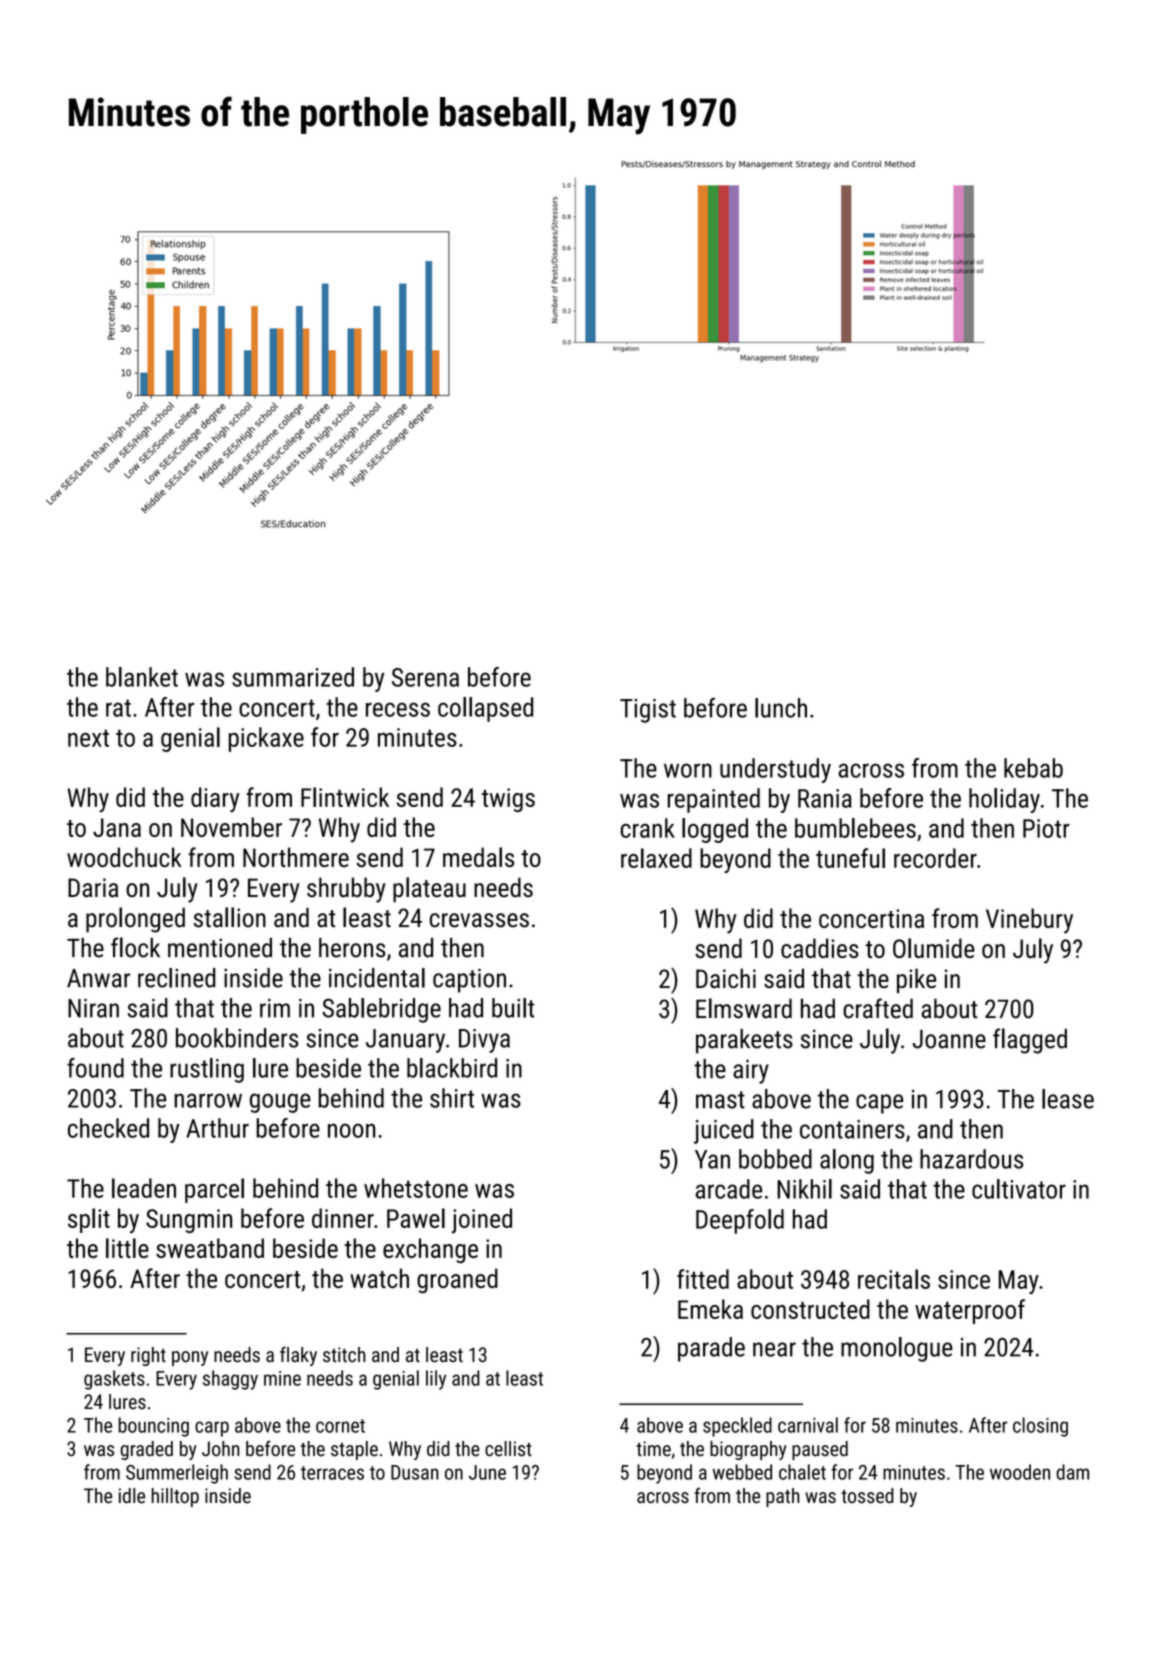  I want to click on bookbinders, so click(237, 1038).
